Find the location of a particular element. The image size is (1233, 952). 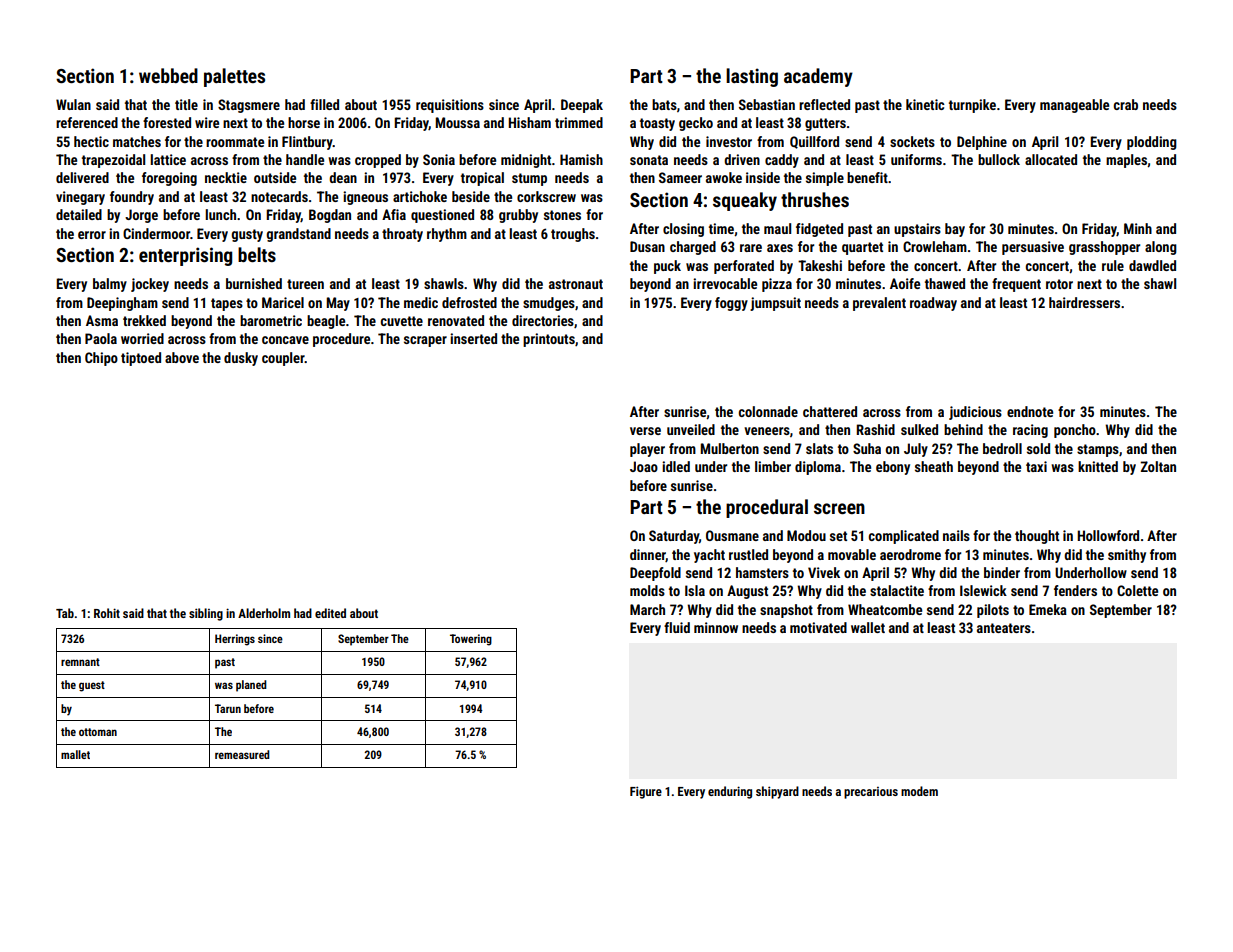

Figure is located at coordinates (646, 792).
